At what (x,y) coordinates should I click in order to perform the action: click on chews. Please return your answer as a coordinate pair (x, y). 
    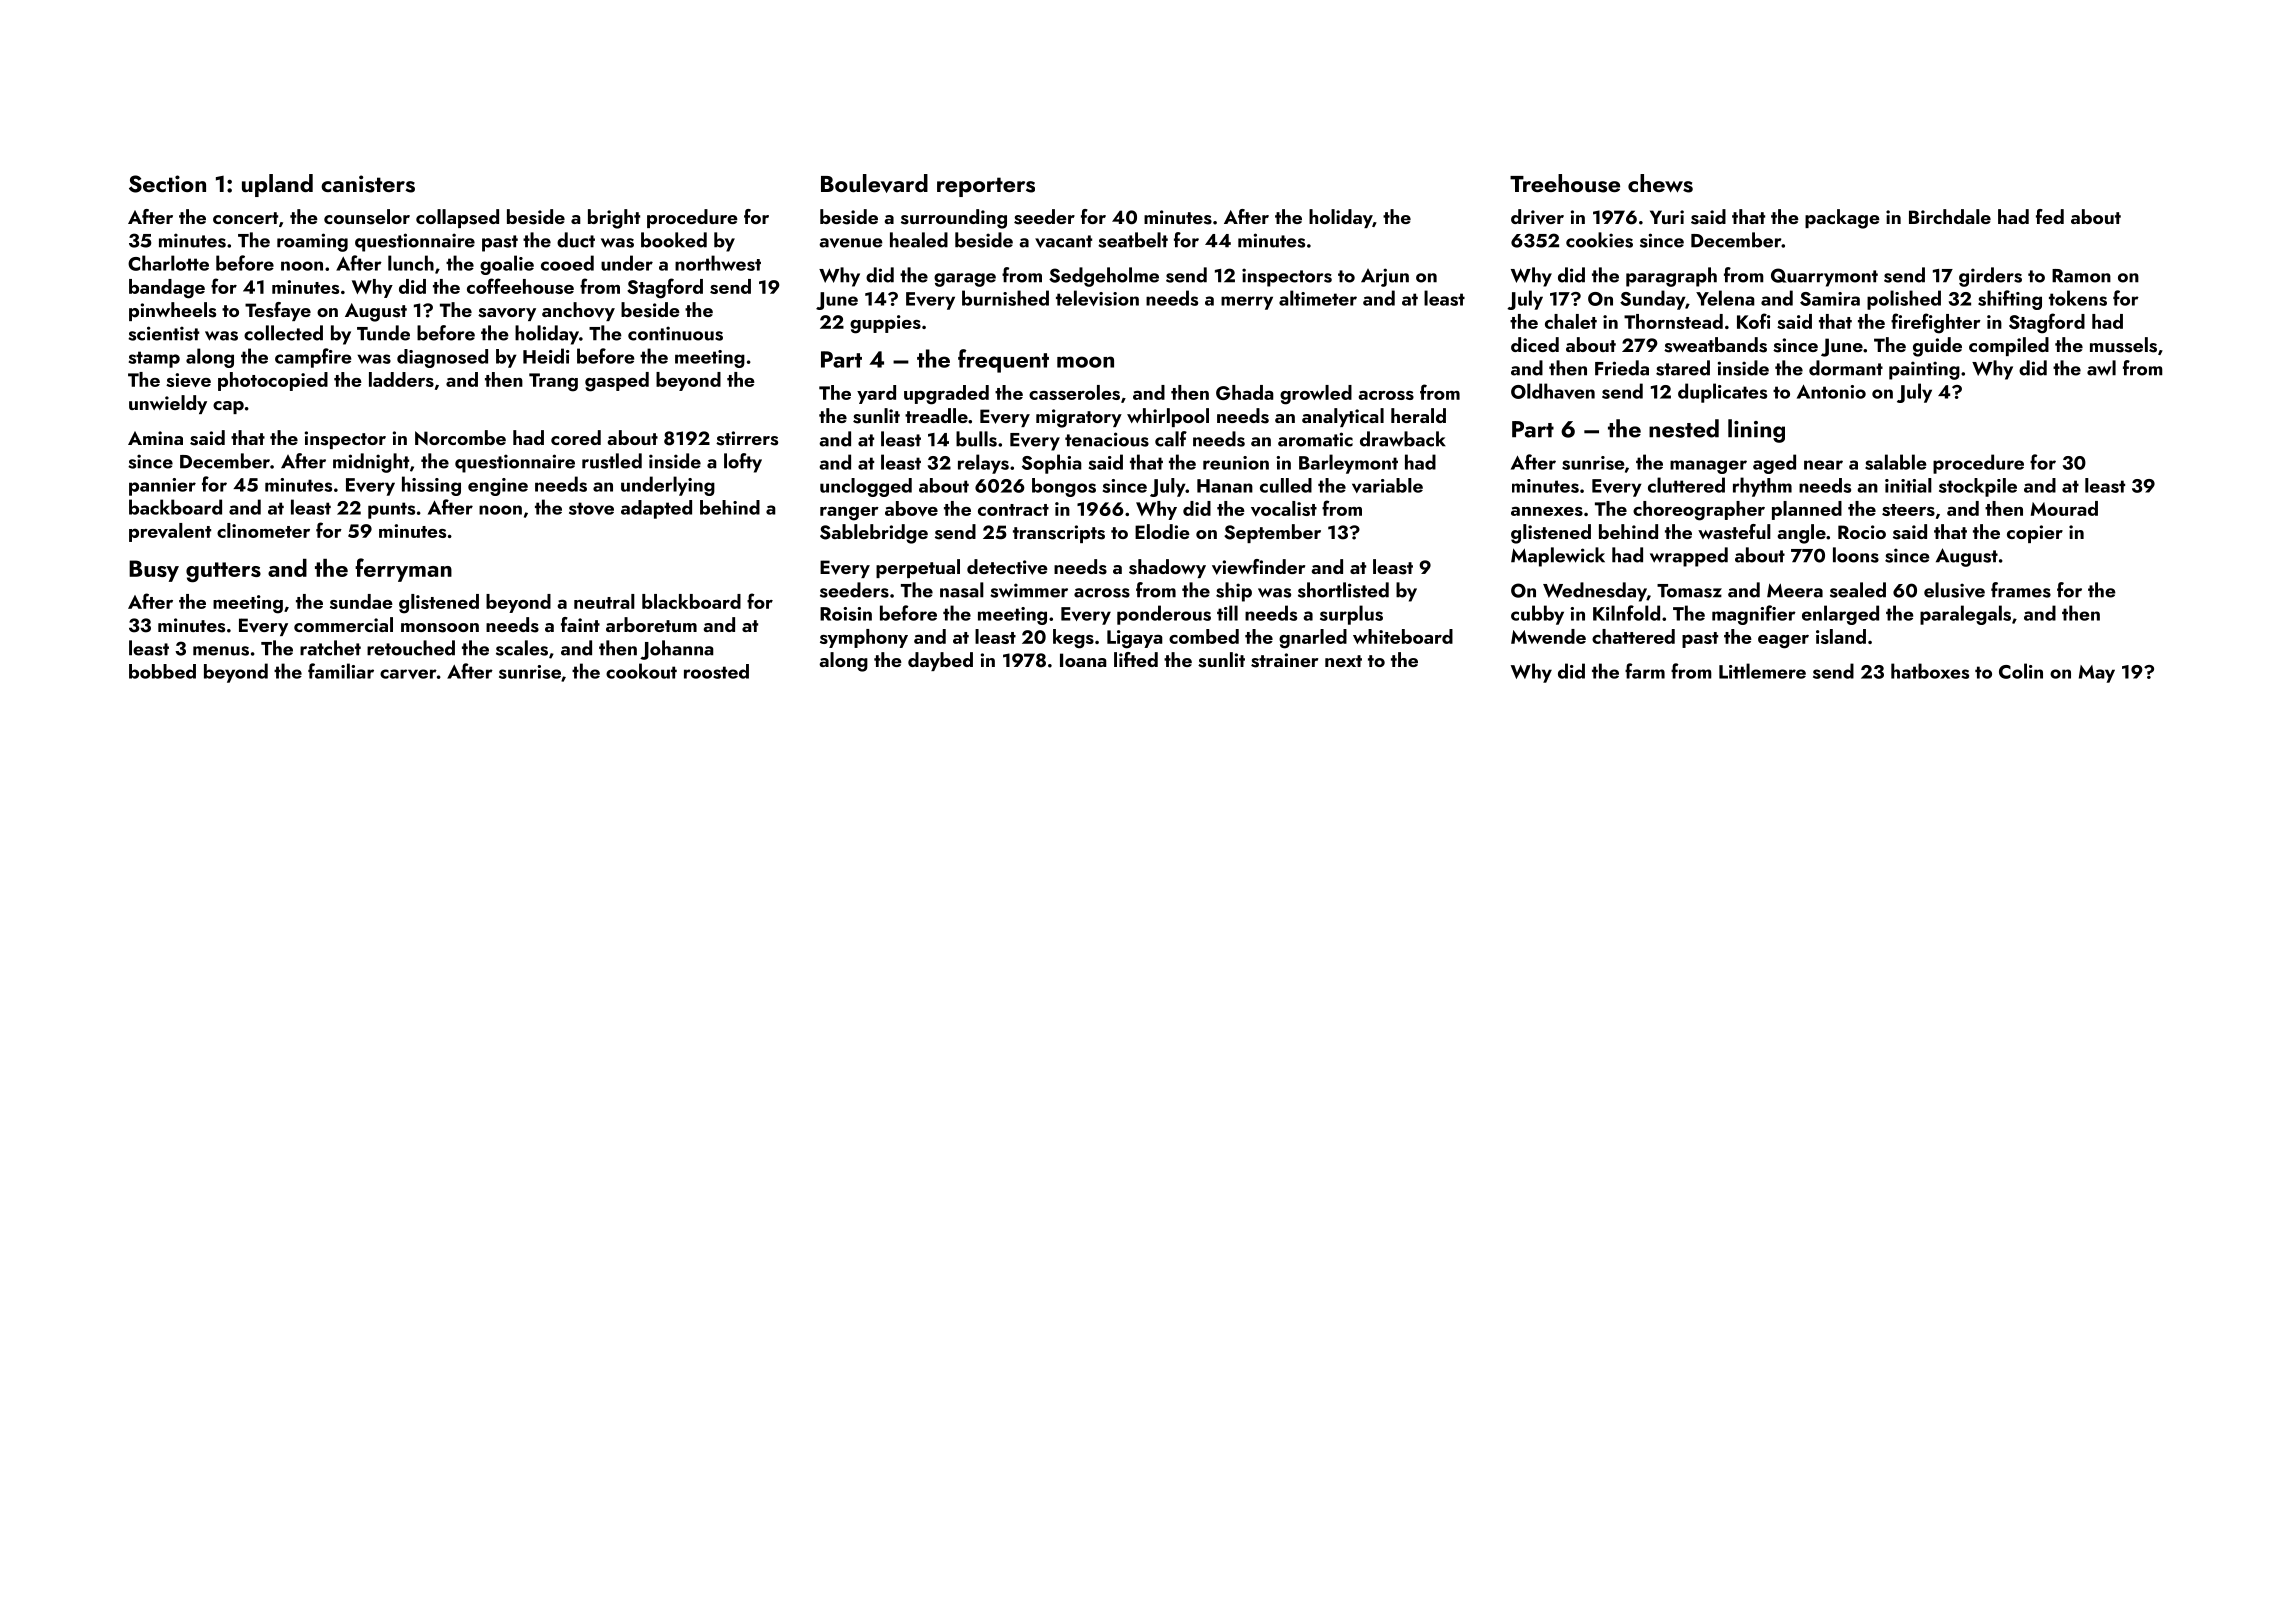
    Looking at the image, I should click on (1660, 183).
